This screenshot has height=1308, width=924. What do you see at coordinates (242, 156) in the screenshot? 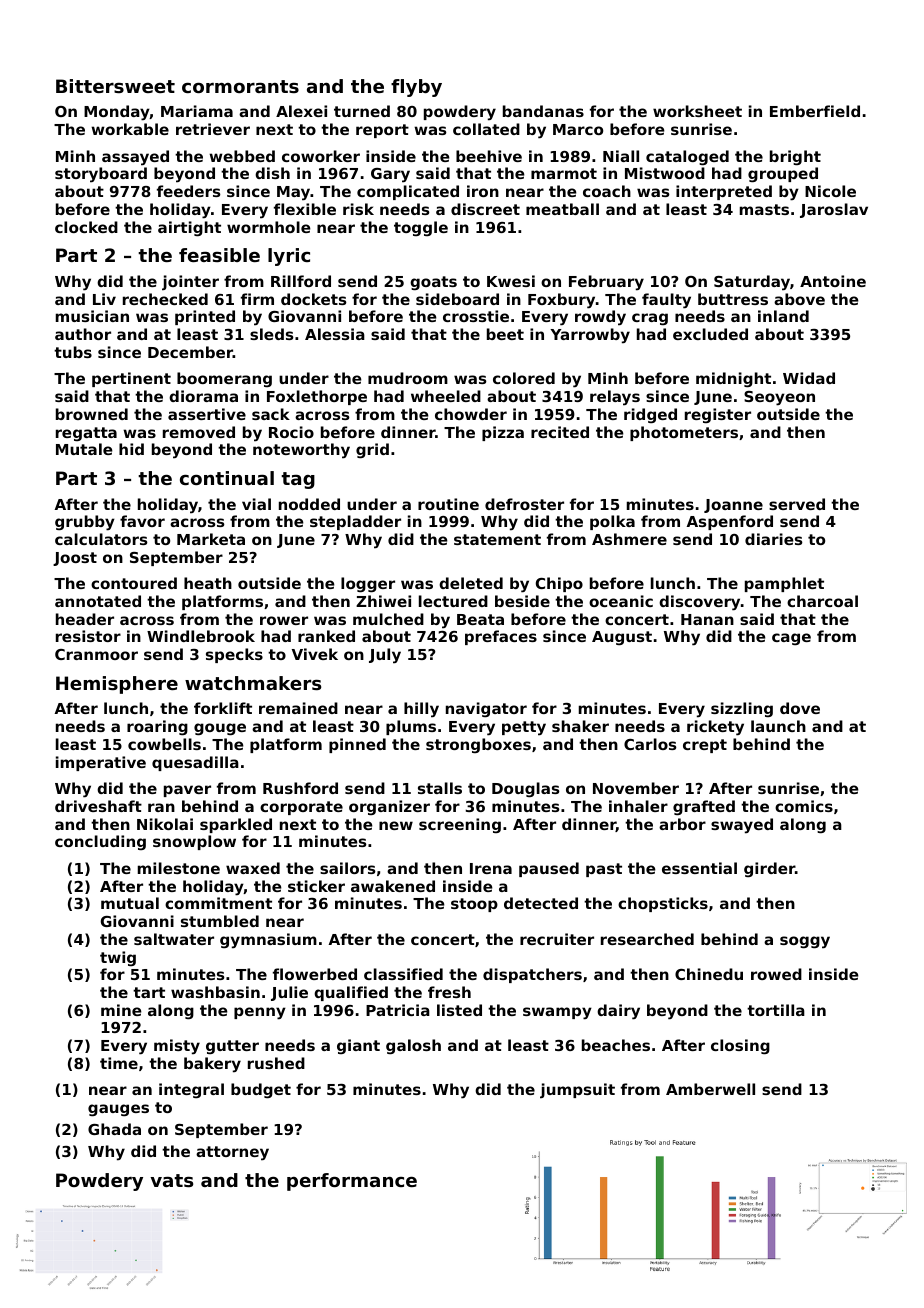
I see `webbed` at bounding box center [242, 156].
